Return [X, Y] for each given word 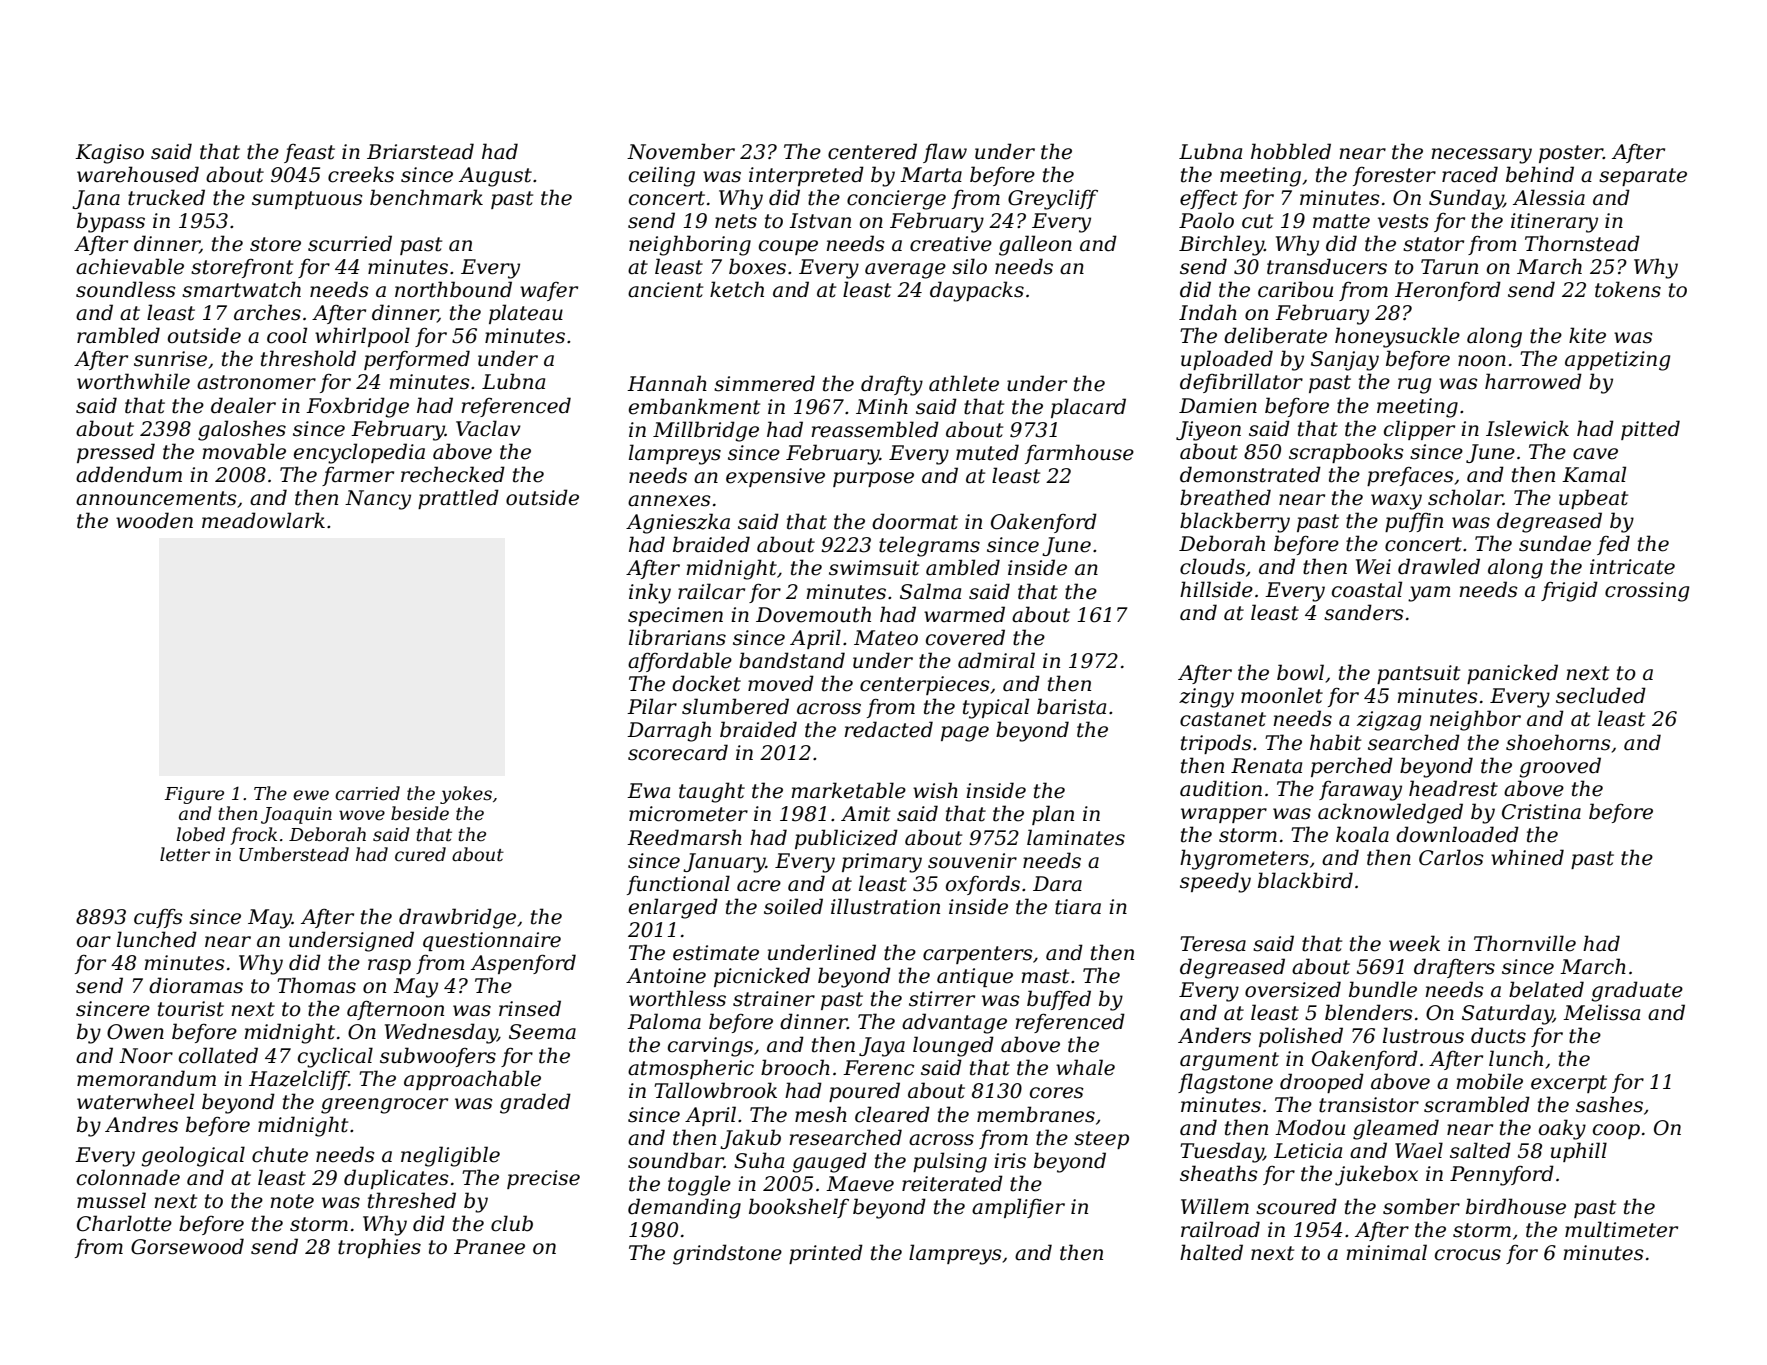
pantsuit [1418, 674]
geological [193, 1156]
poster [1571, 154]
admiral [996, 660]
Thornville [1525, 943]
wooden [154, 520]
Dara [1057, 884]
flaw [945, 153]
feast [309, 153]
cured [420, 854]
